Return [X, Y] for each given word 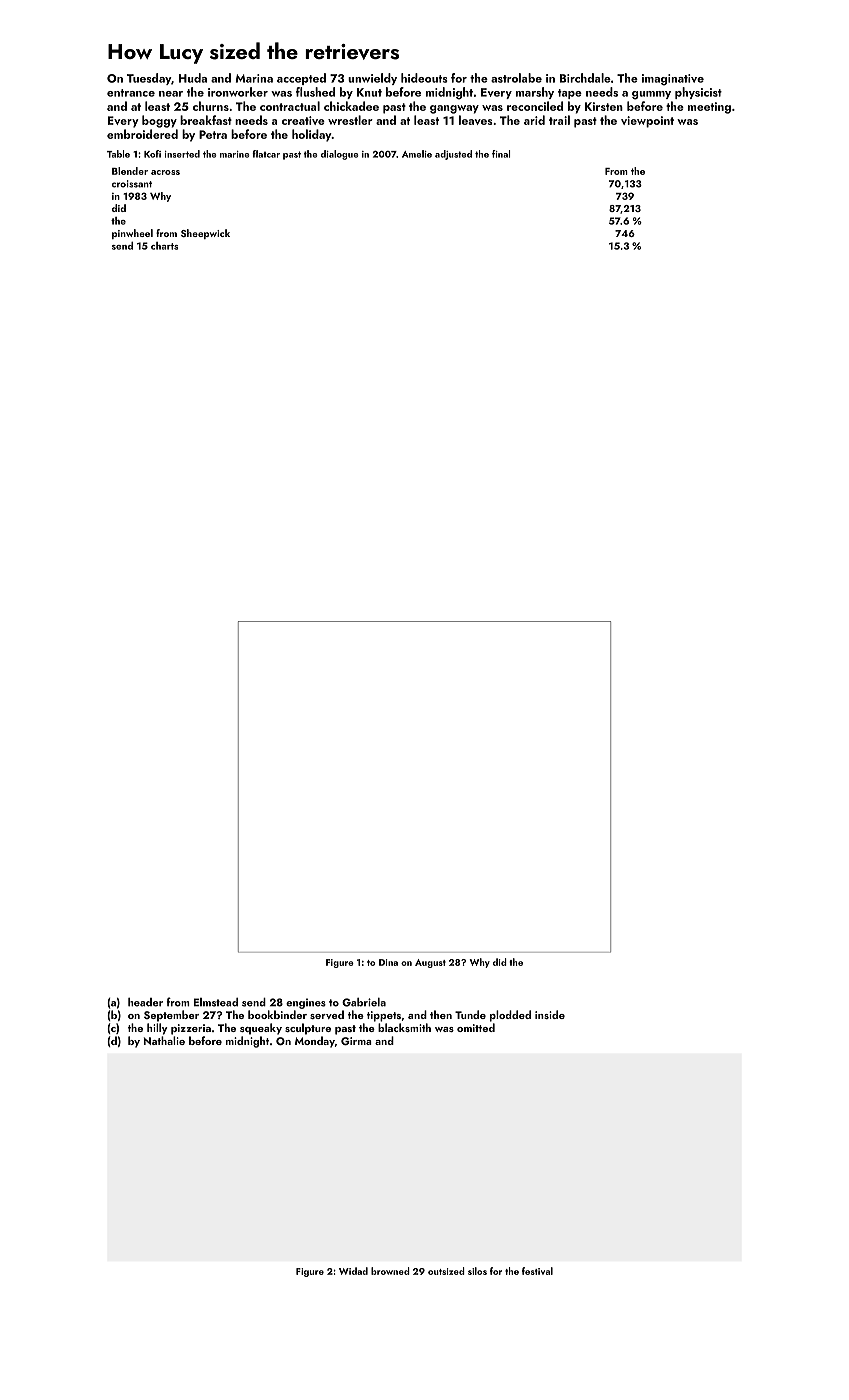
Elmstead [216, 1002]
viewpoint [647, 122]
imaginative [673, 80]
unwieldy [372, 79]
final [501, 154]
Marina [254, 78]
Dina [388, 962]
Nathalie [164, 1040]
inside [550, 1014]
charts [164, 246]
